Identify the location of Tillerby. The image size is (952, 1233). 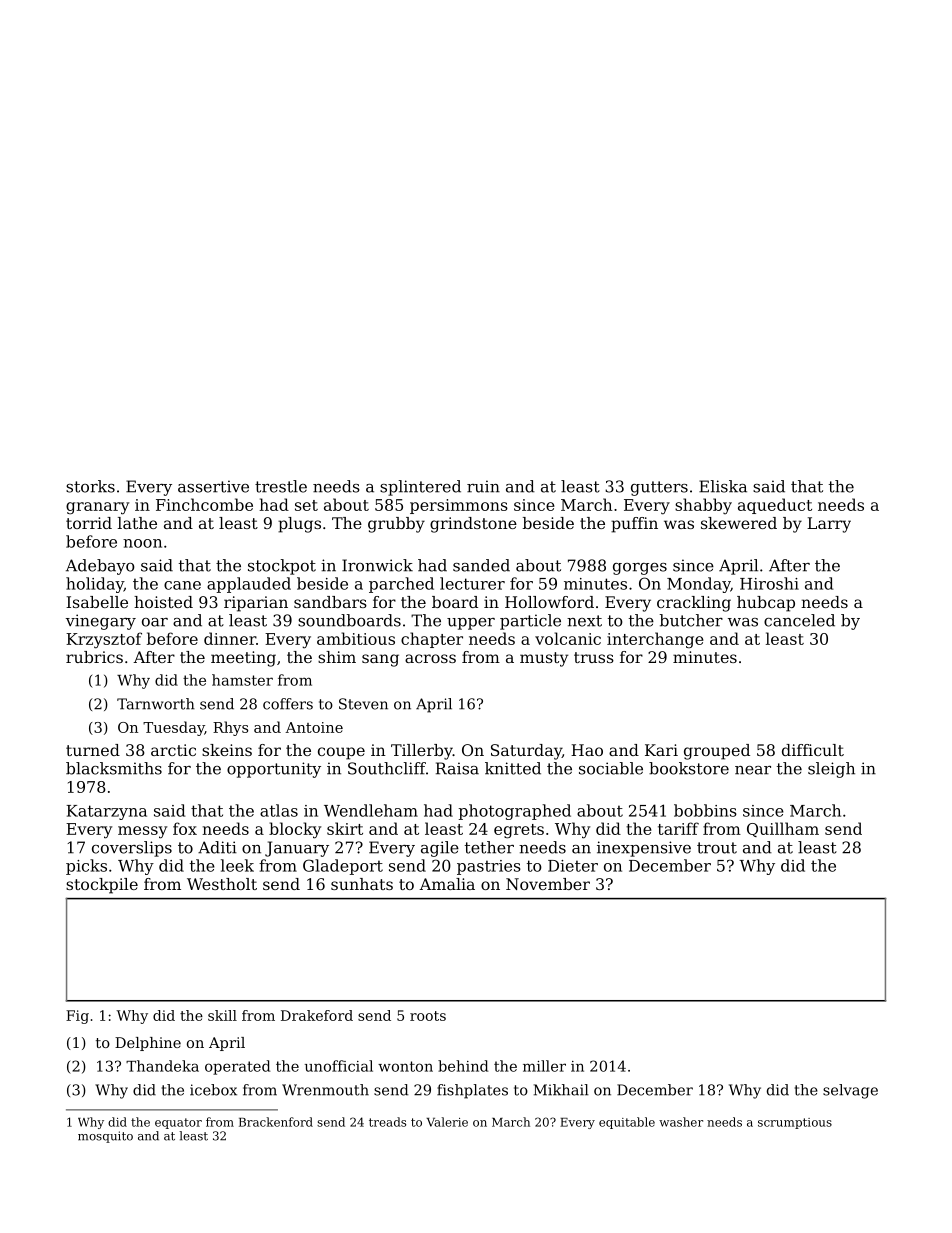
(422, 752).
